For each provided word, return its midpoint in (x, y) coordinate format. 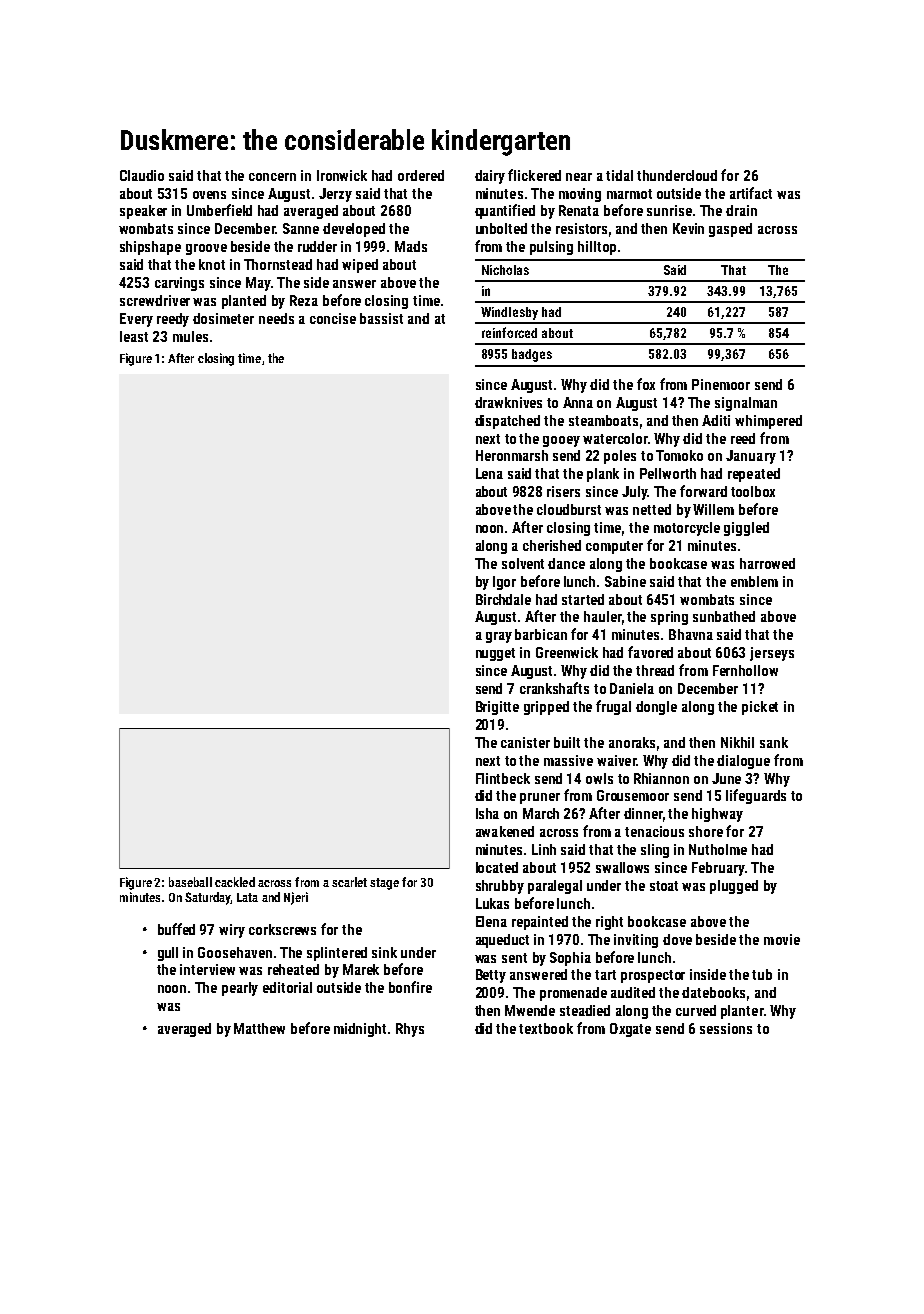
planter (742, 1012)
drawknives (508, 402)
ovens (209, 195)
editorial (287, 987)
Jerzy (335, 195)
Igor (504, 583)
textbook (546, 1028)
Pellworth (668, 473)
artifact (751, 193)
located (497, 867)
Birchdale (503, 599)
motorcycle (687, 529)
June (726, 778)
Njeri (296, 898)
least (134, 336)
